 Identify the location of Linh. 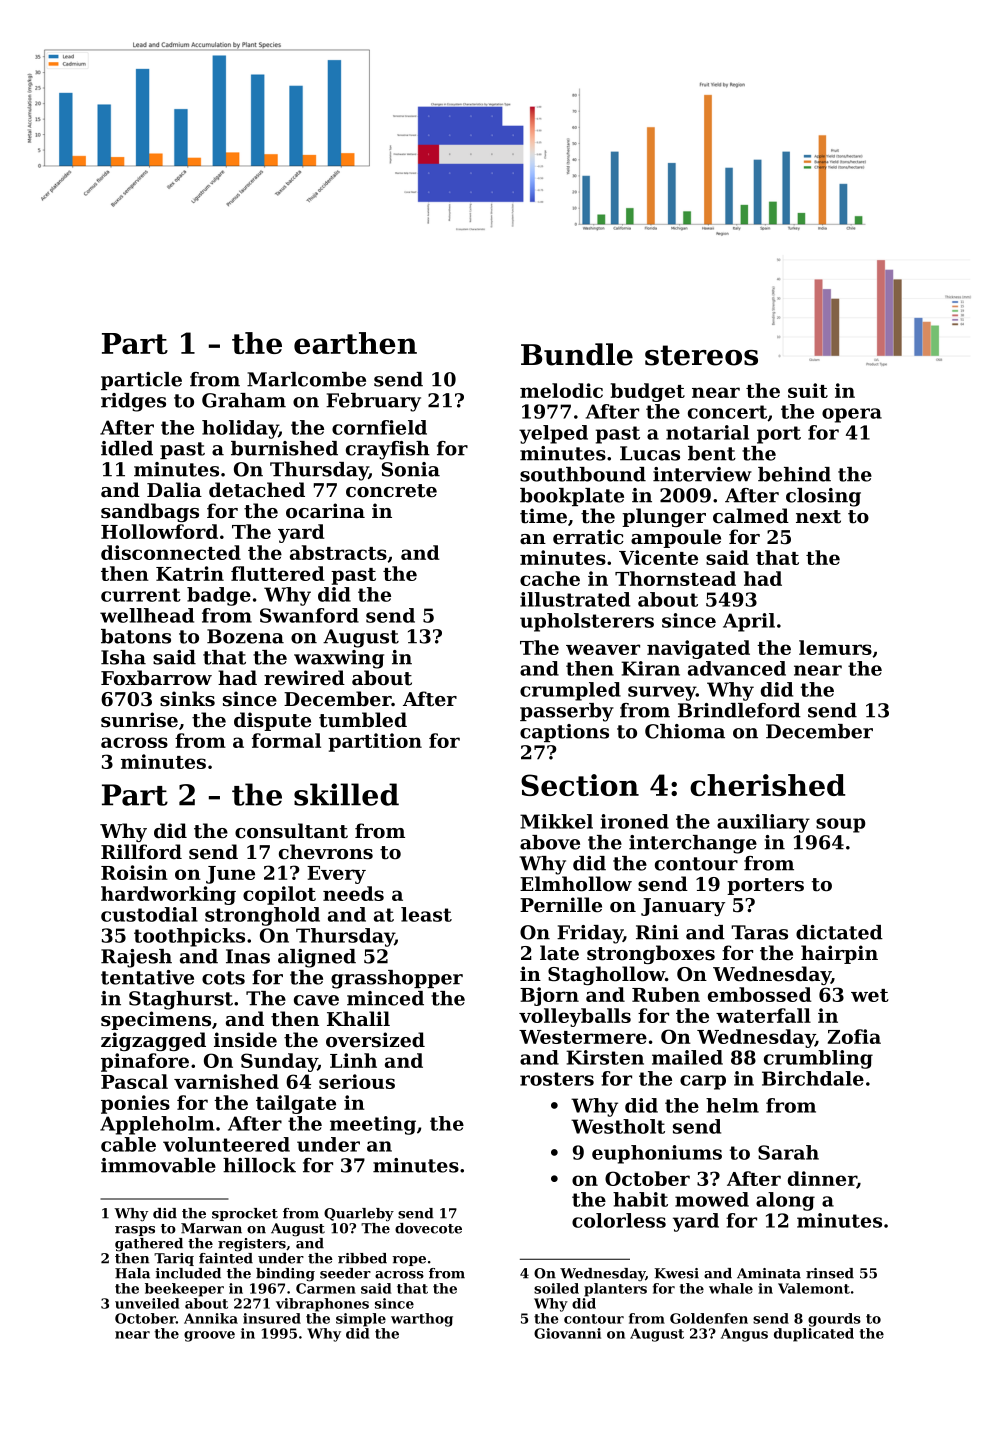
(353, 1060).
